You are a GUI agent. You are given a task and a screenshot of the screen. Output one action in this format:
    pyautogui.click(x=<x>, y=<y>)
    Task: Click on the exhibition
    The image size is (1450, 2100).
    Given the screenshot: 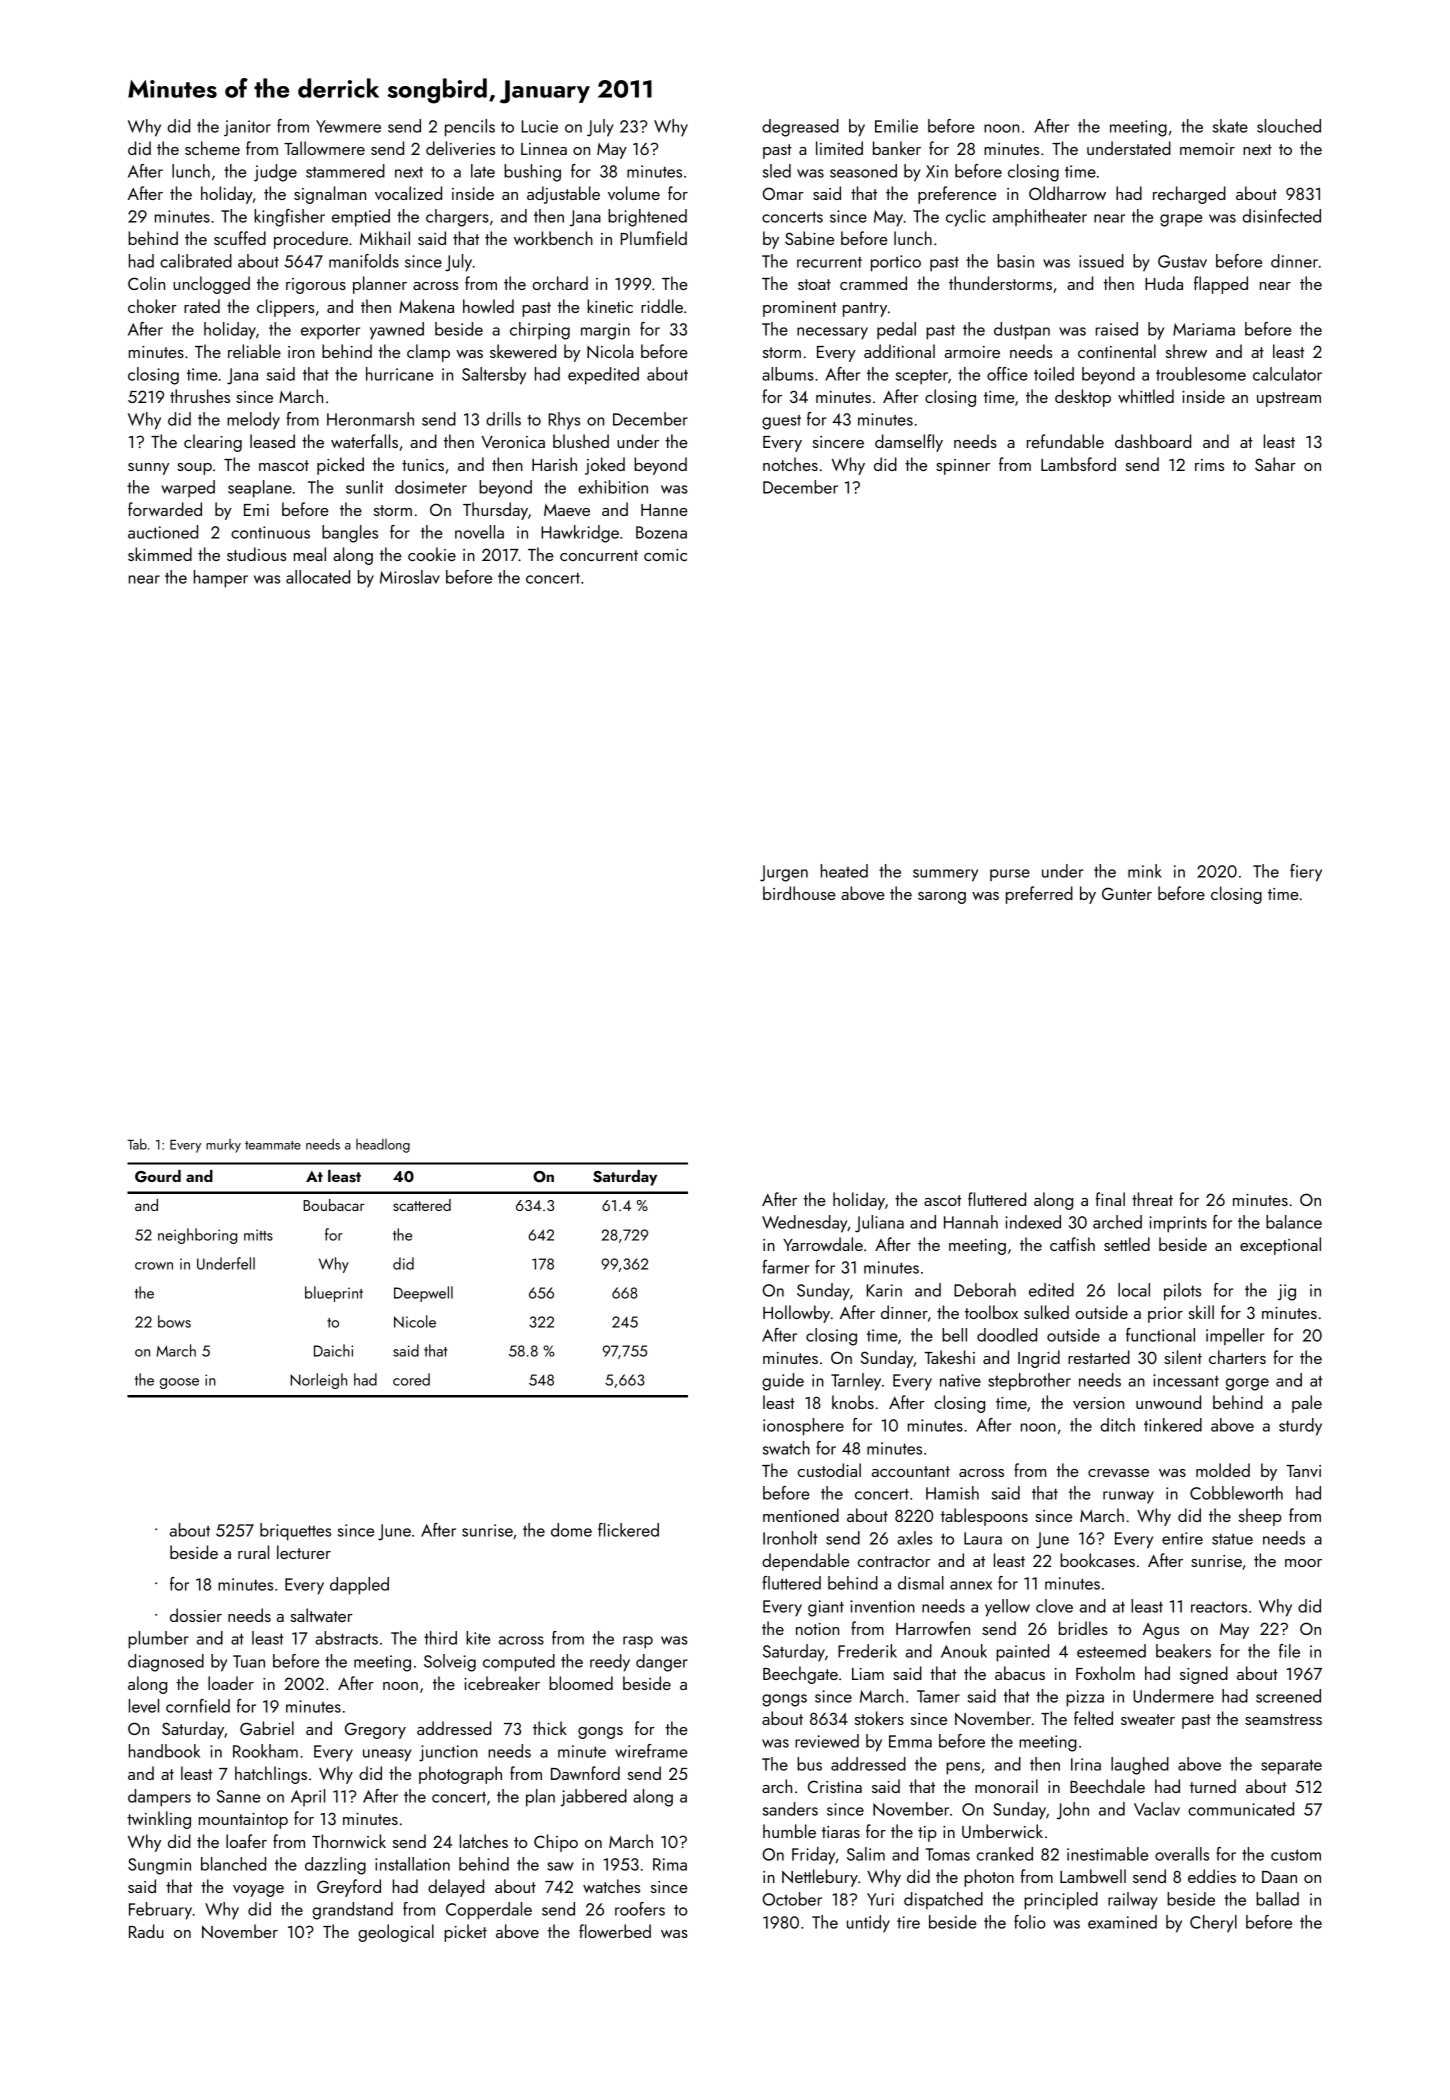 What is the action you would take?
    pyautogui.click(x=613, y=487)
